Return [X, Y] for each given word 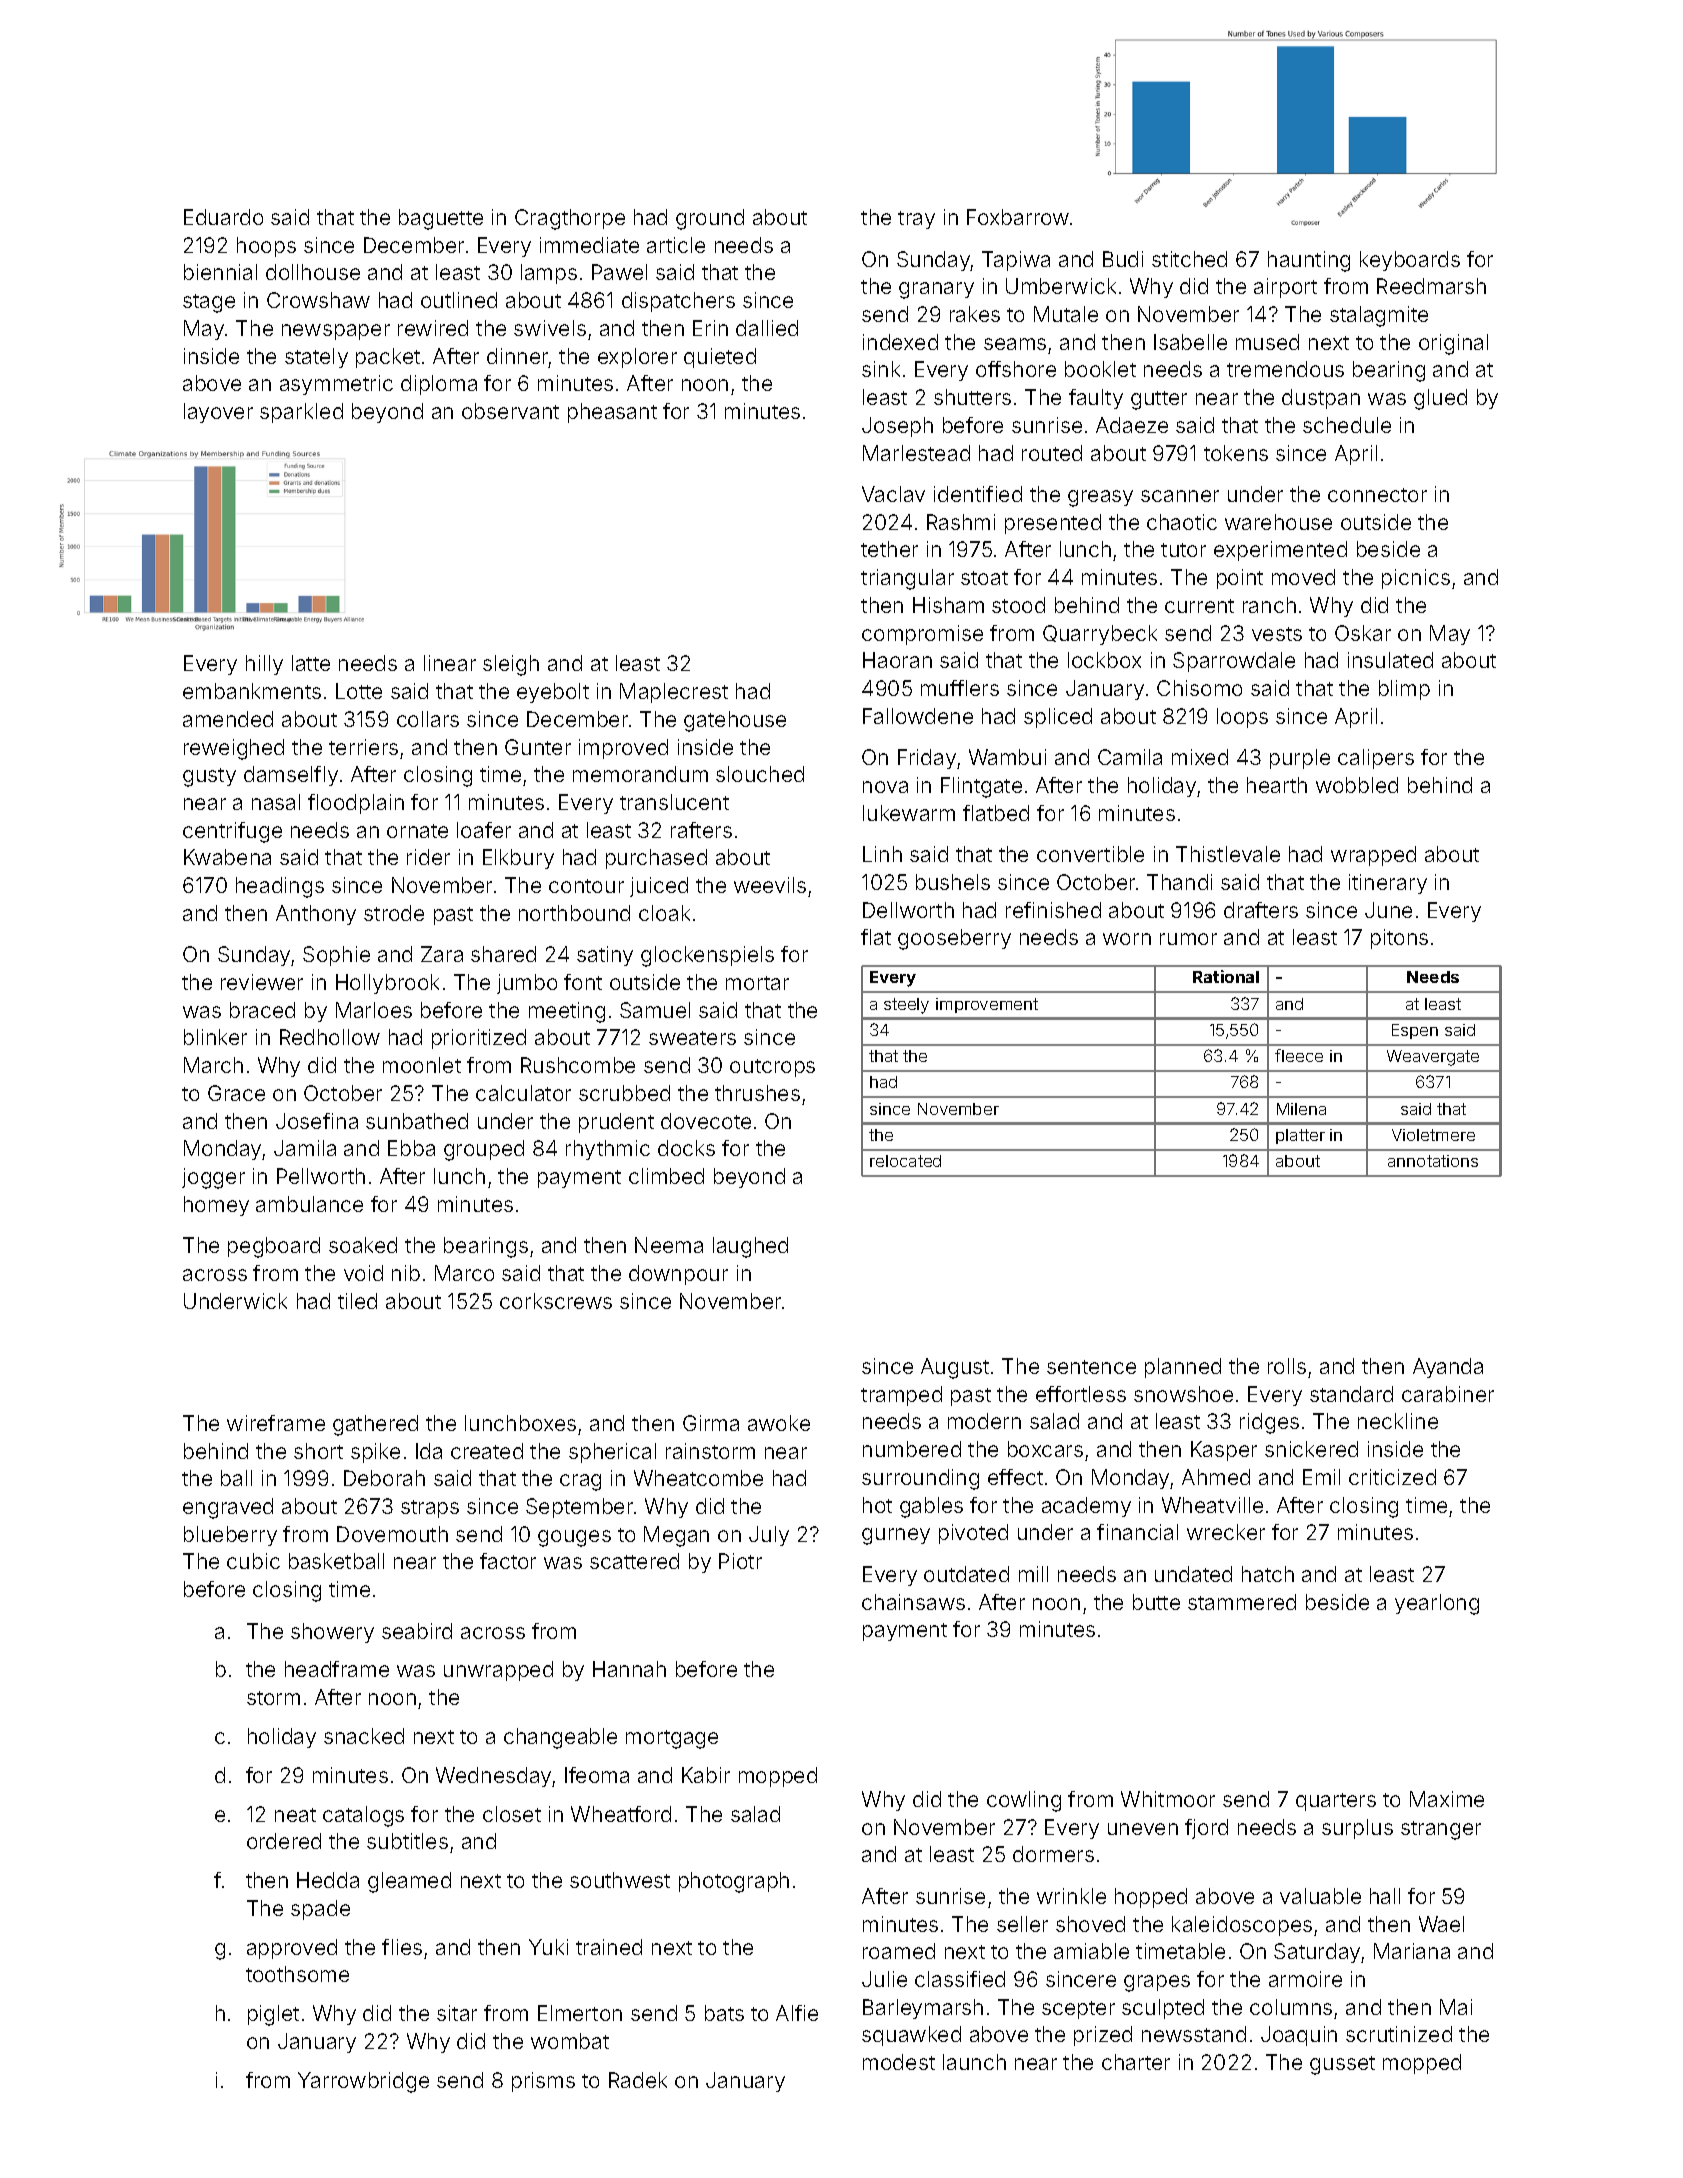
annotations [1433, 1161]
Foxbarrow [1018, 217]
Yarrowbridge [363, 2082]
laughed [750, 1247]
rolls [1287, 1366]
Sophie [336, 956]
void [363, 1273]
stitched [1189, 259]
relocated [905, 1161]
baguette [441, 219]
